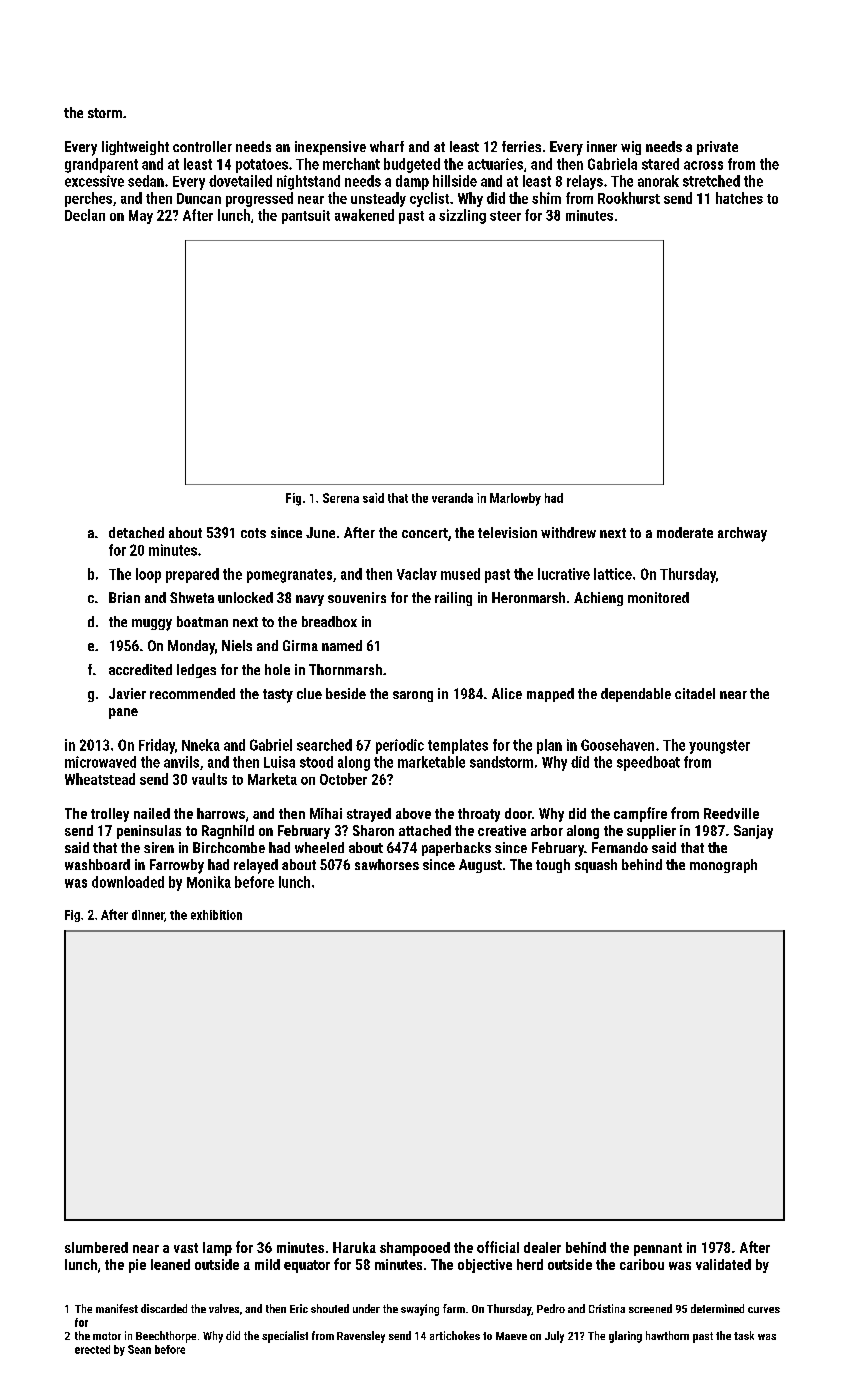 The width and height of the document is (849, 1400). Describe the element at coordinates (685, 532) in the document. I see `moderate` at that location.
